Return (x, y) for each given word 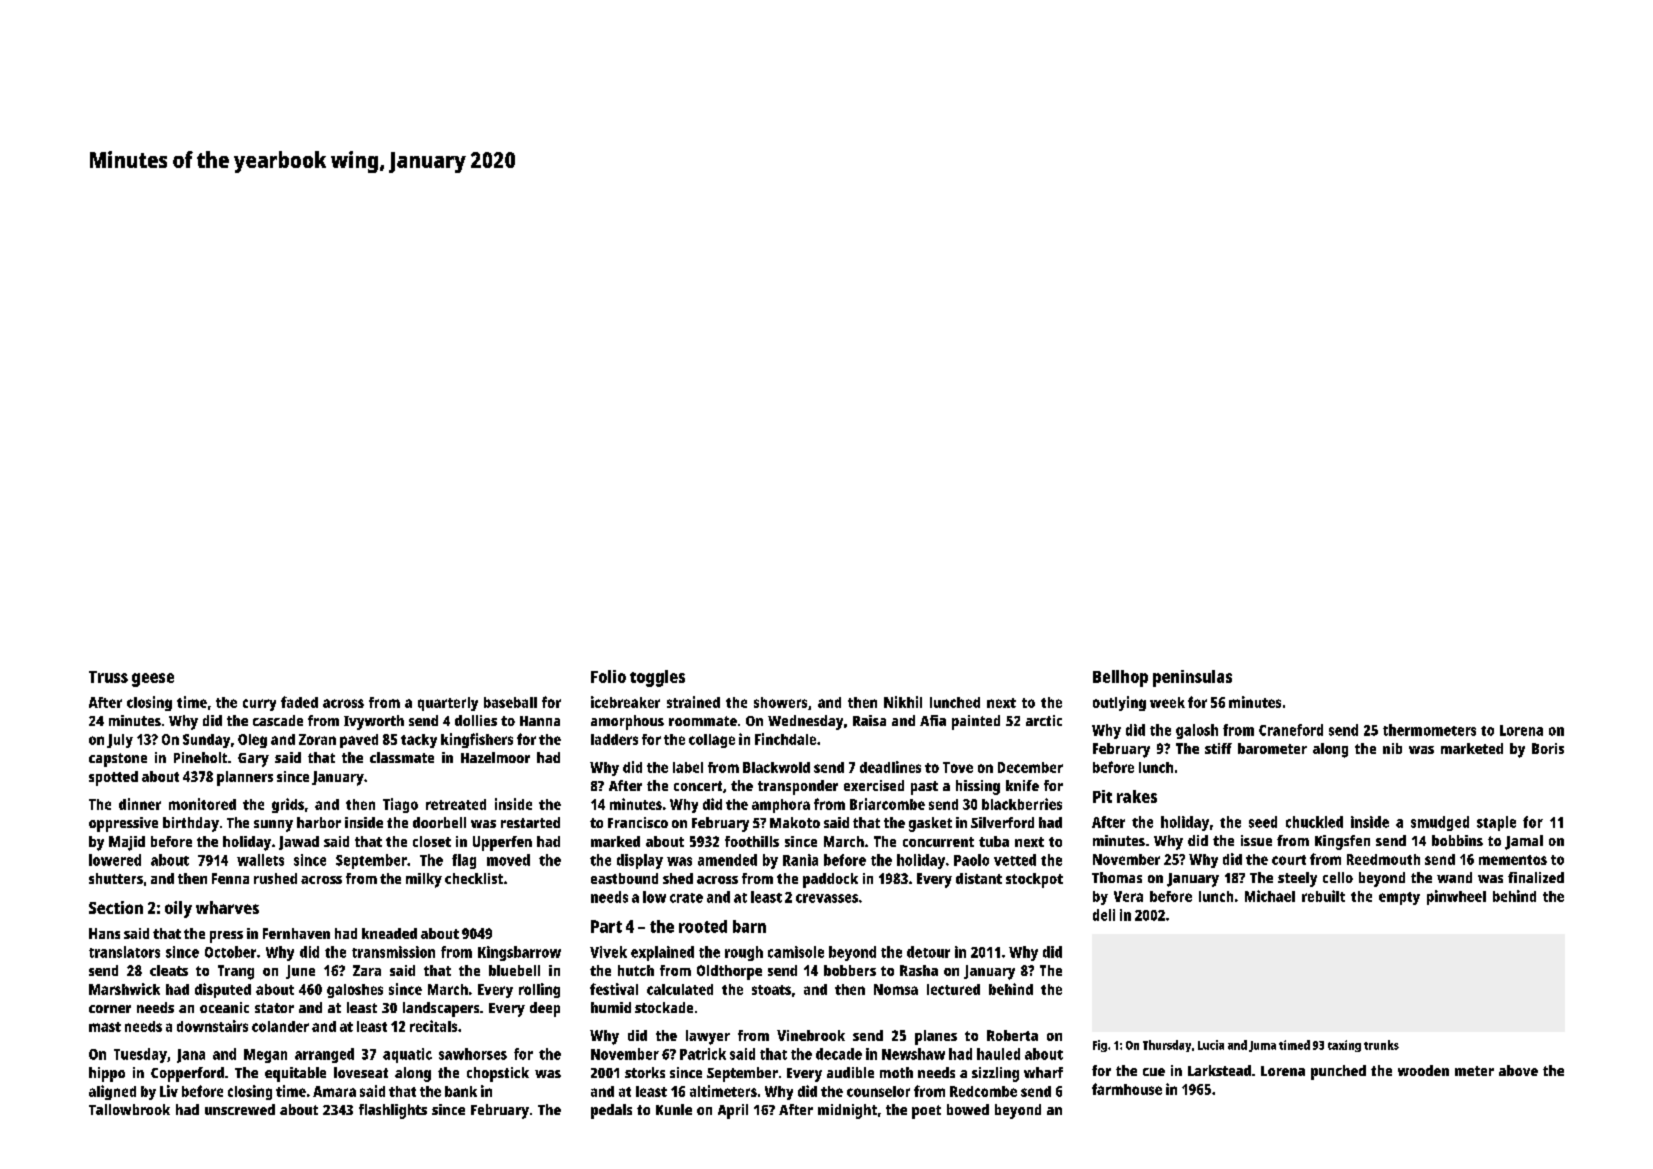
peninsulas (1192, 678)
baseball (510, 702)
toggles (657, 678)
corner (110, 1009)
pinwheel (1456, 897)
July (120, 741)
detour (928, 952)
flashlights (393, 1111)
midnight (847, 1111)
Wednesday (805, 722)
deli (1104, 915)
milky (424, 880)
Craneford (1291, 730)
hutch (636, 970)
